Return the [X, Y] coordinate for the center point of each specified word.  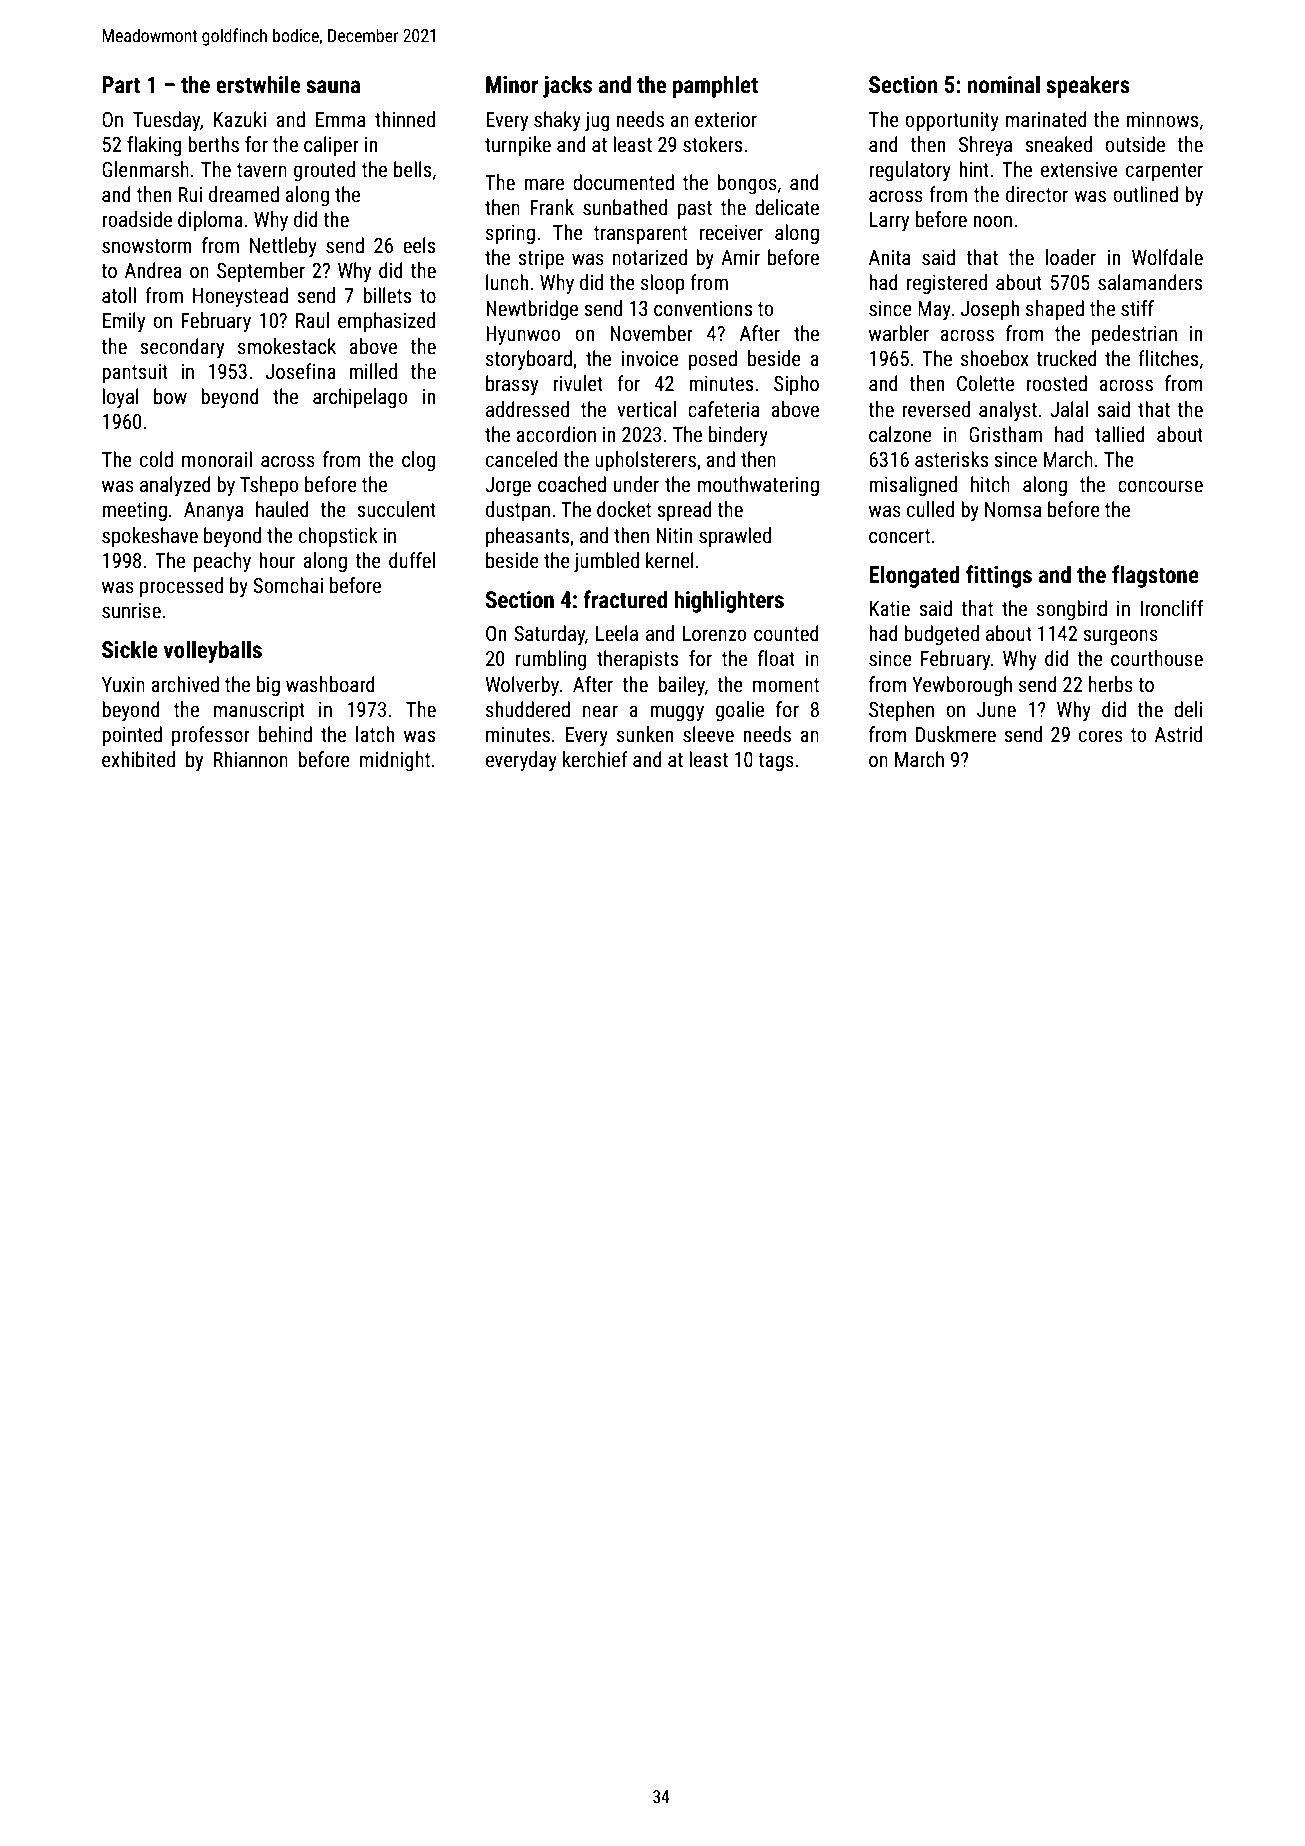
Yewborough [962, 686]
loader [1071, 257]
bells [412, 169]
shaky [557, 121]
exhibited [138, 759]
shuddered [528, 709]
